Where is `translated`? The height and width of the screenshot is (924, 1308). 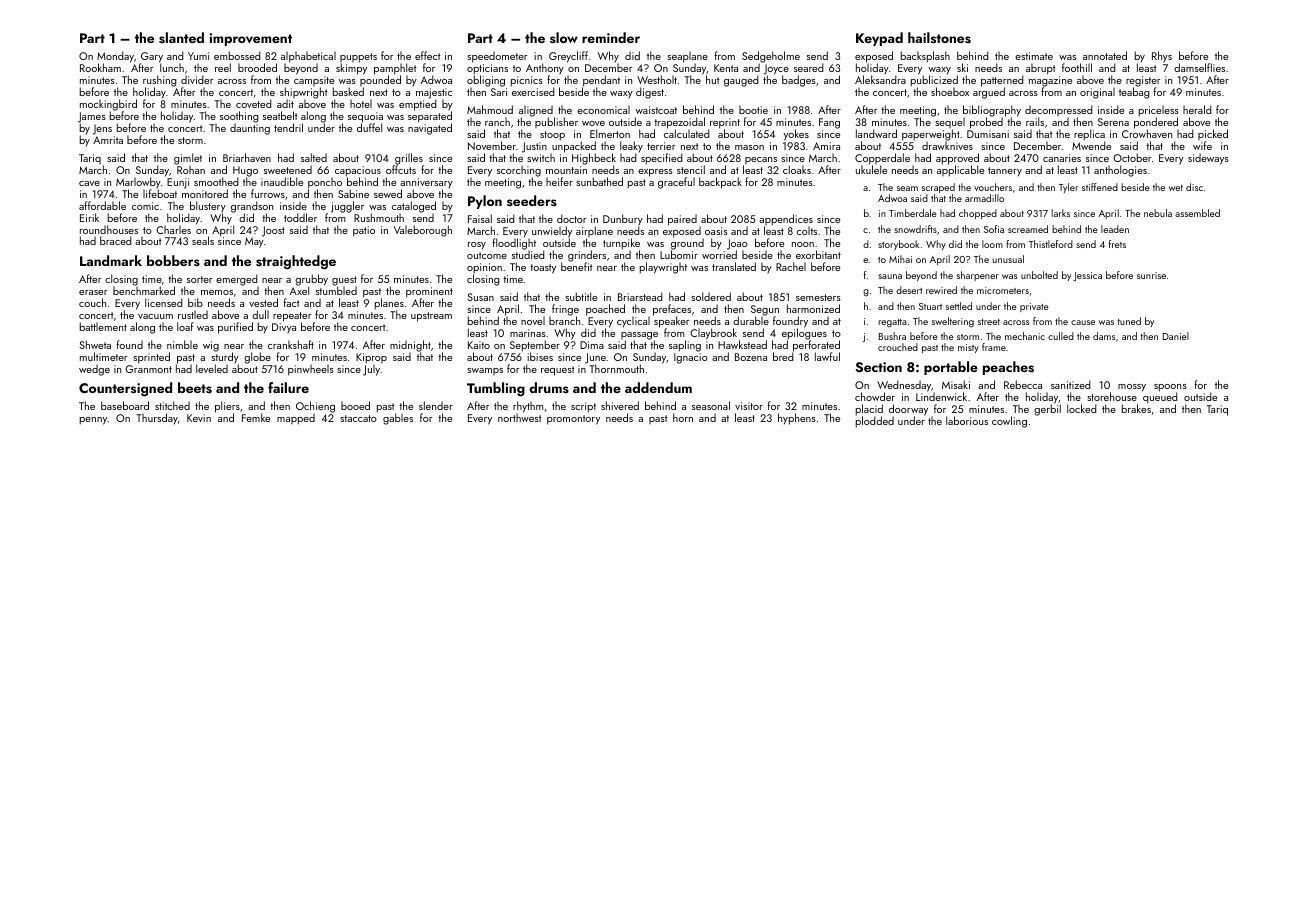 translated is located at coordinates (734, 266).
